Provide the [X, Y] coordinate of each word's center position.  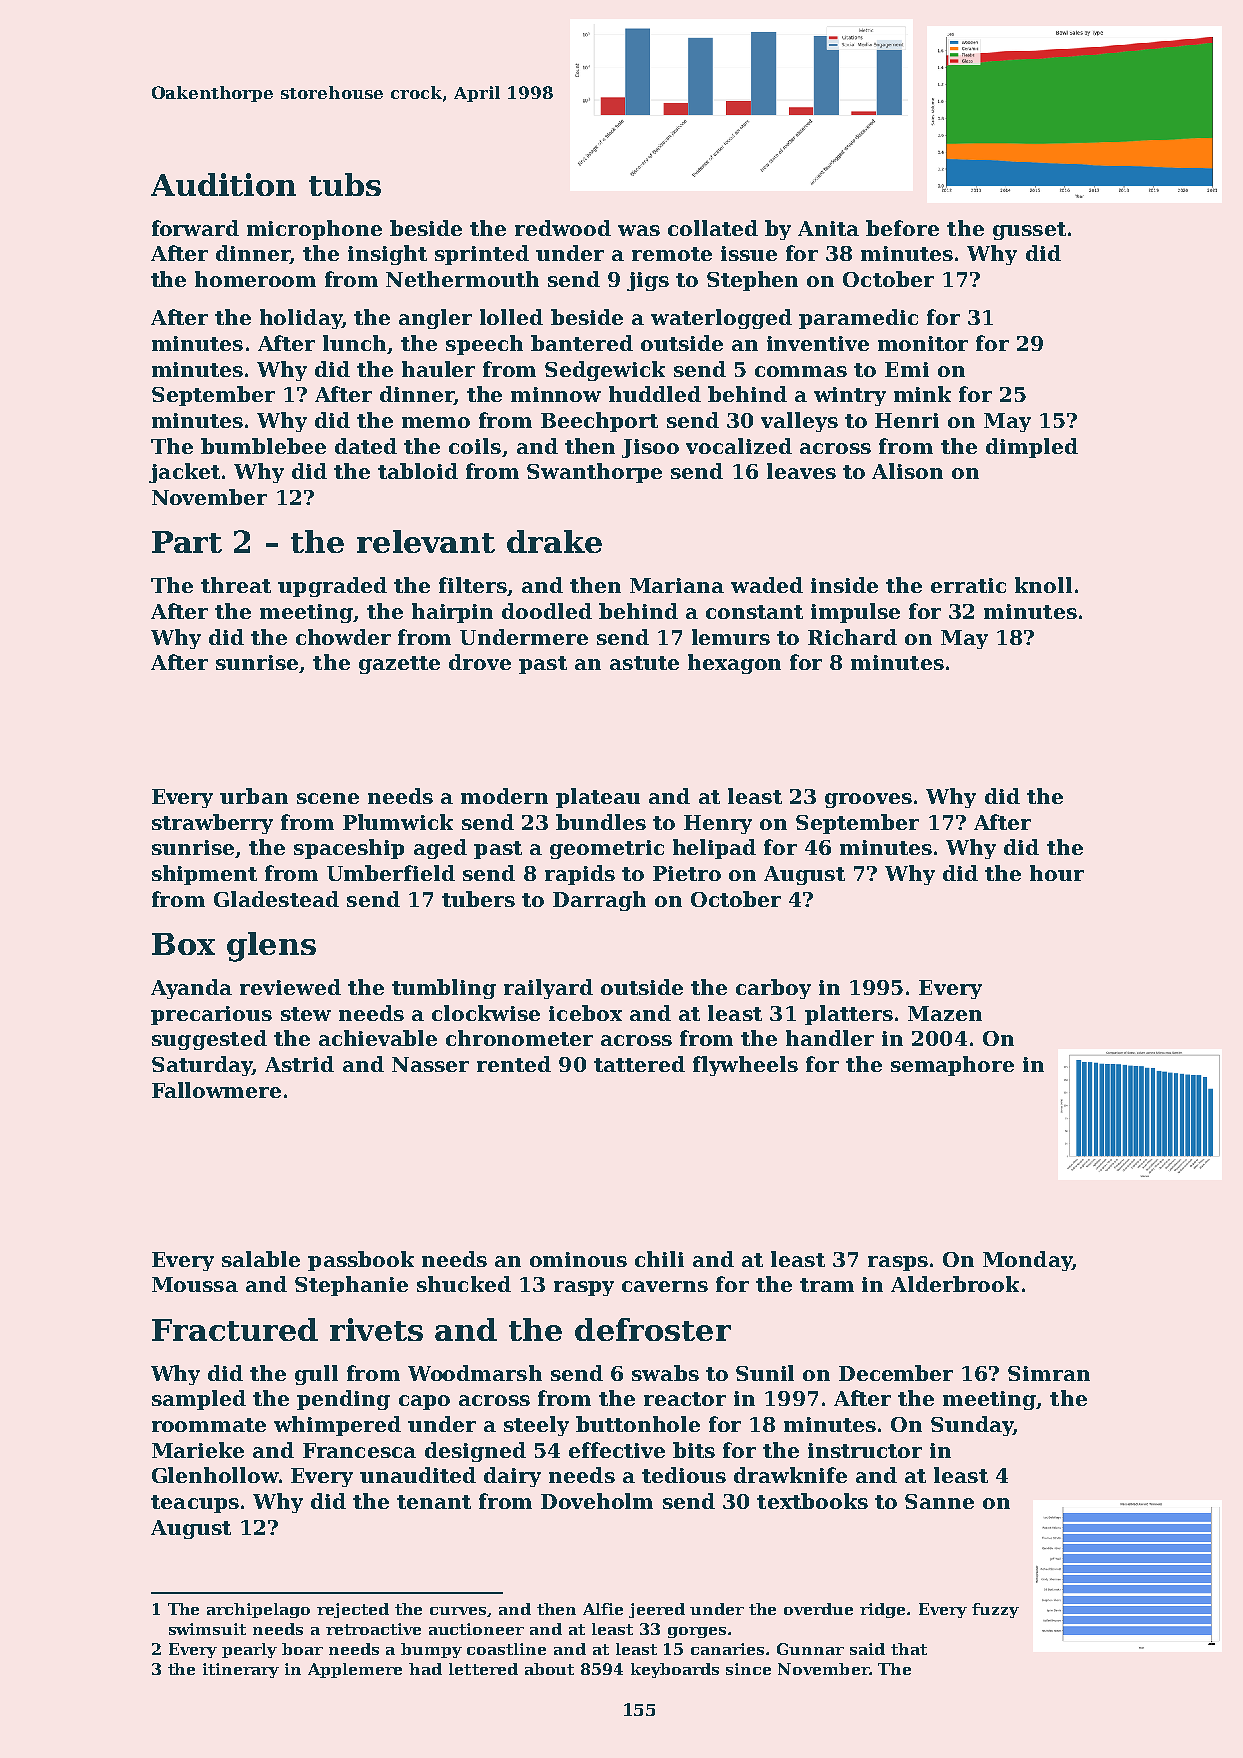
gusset [1029, 231]
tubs [345, 184]
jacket [184, 473]
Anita [828, 228]
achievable [378, 1038]
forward [195, 228]
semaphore [952, 1066]
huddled [655, 394]
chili [659, 1259]
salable [261, 1259]
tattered [639, 1064]
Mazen [945, 1013]
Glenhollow [215, 1475]
